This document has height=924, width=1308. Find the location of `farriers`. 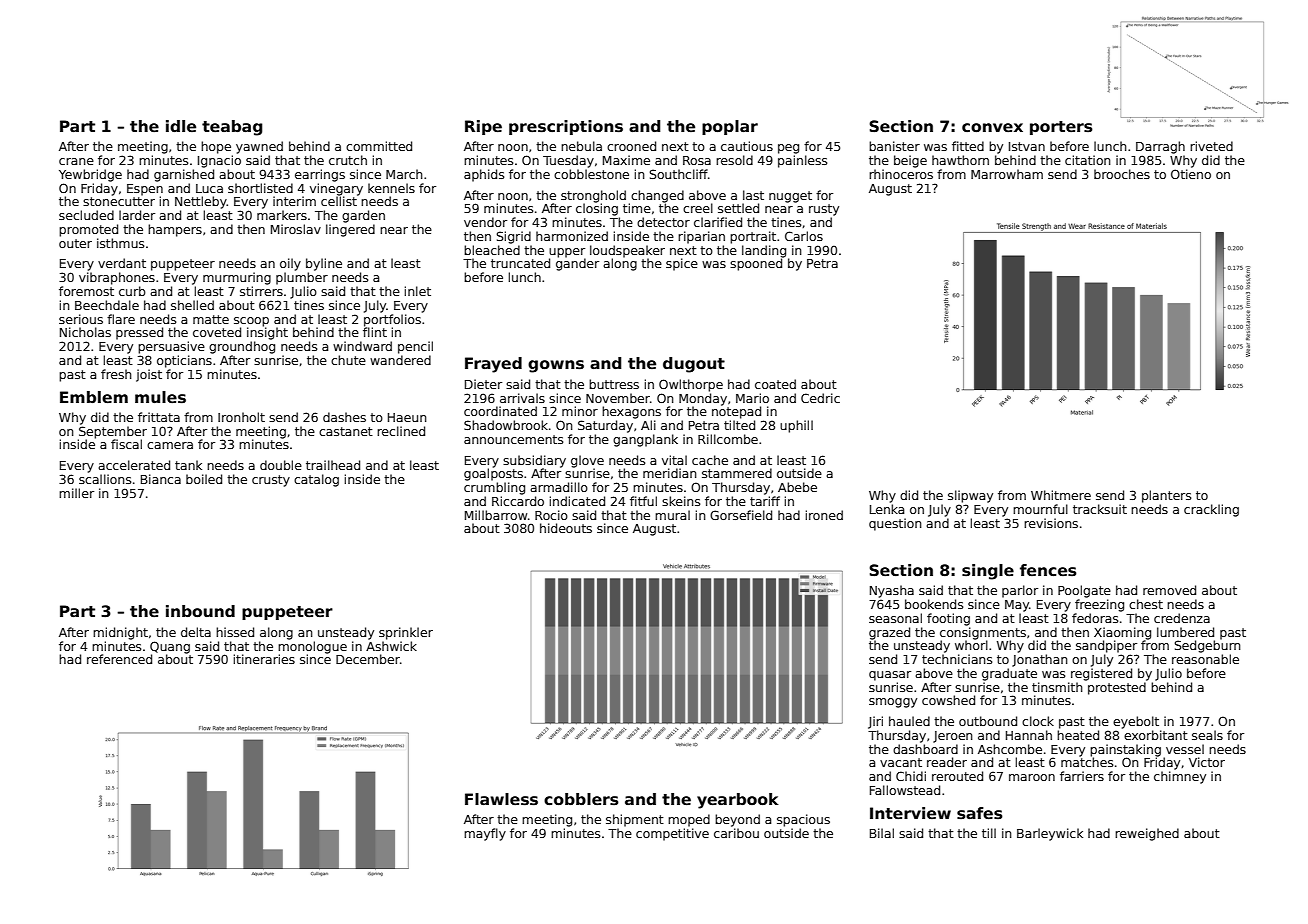

farriers is located at coordinates (1082, 776).
